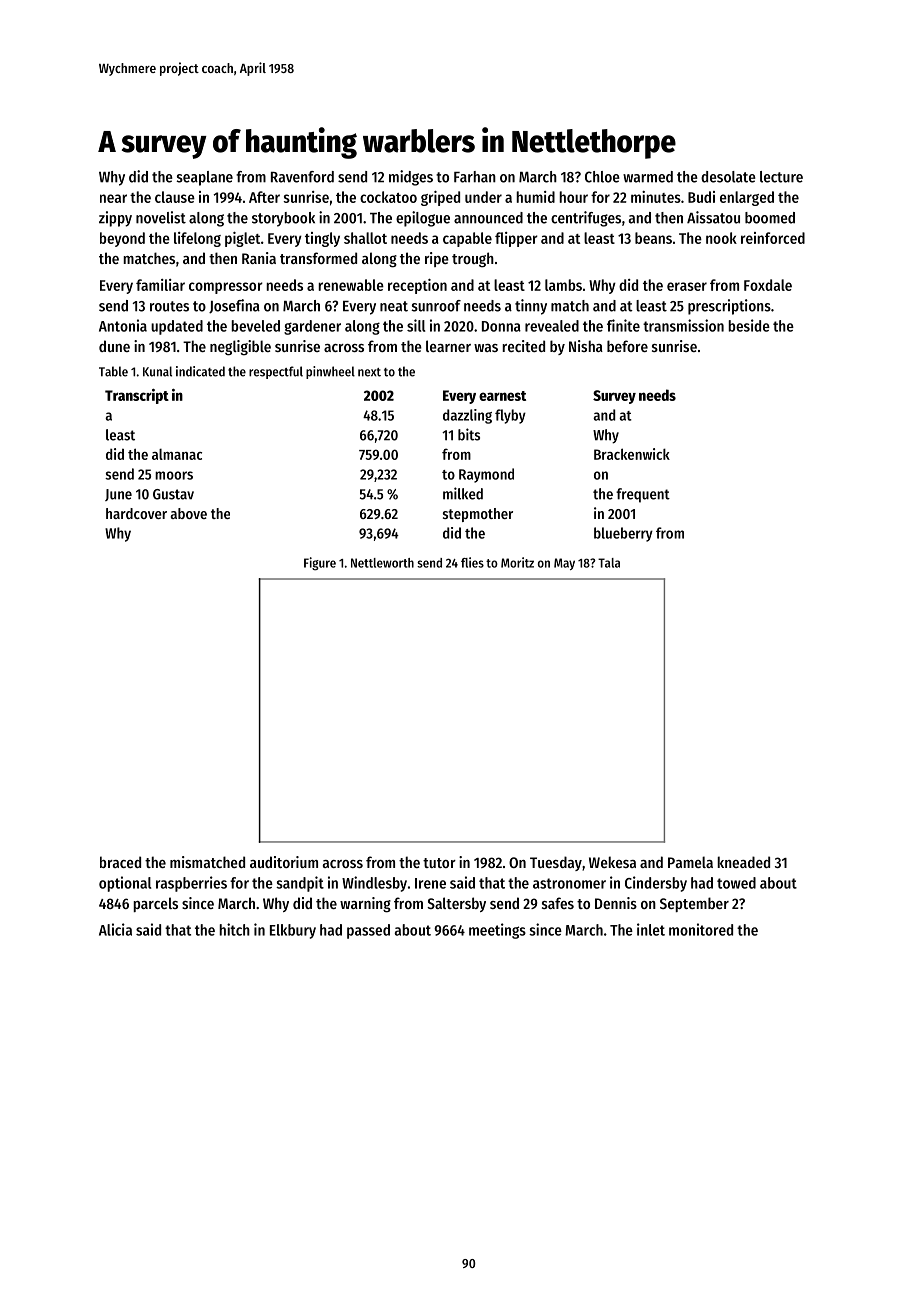 This image has width=924, height=1308. What do you see at coordinates (472, 562) in the image?
I see `flies` at bounding box center [472, 562].
